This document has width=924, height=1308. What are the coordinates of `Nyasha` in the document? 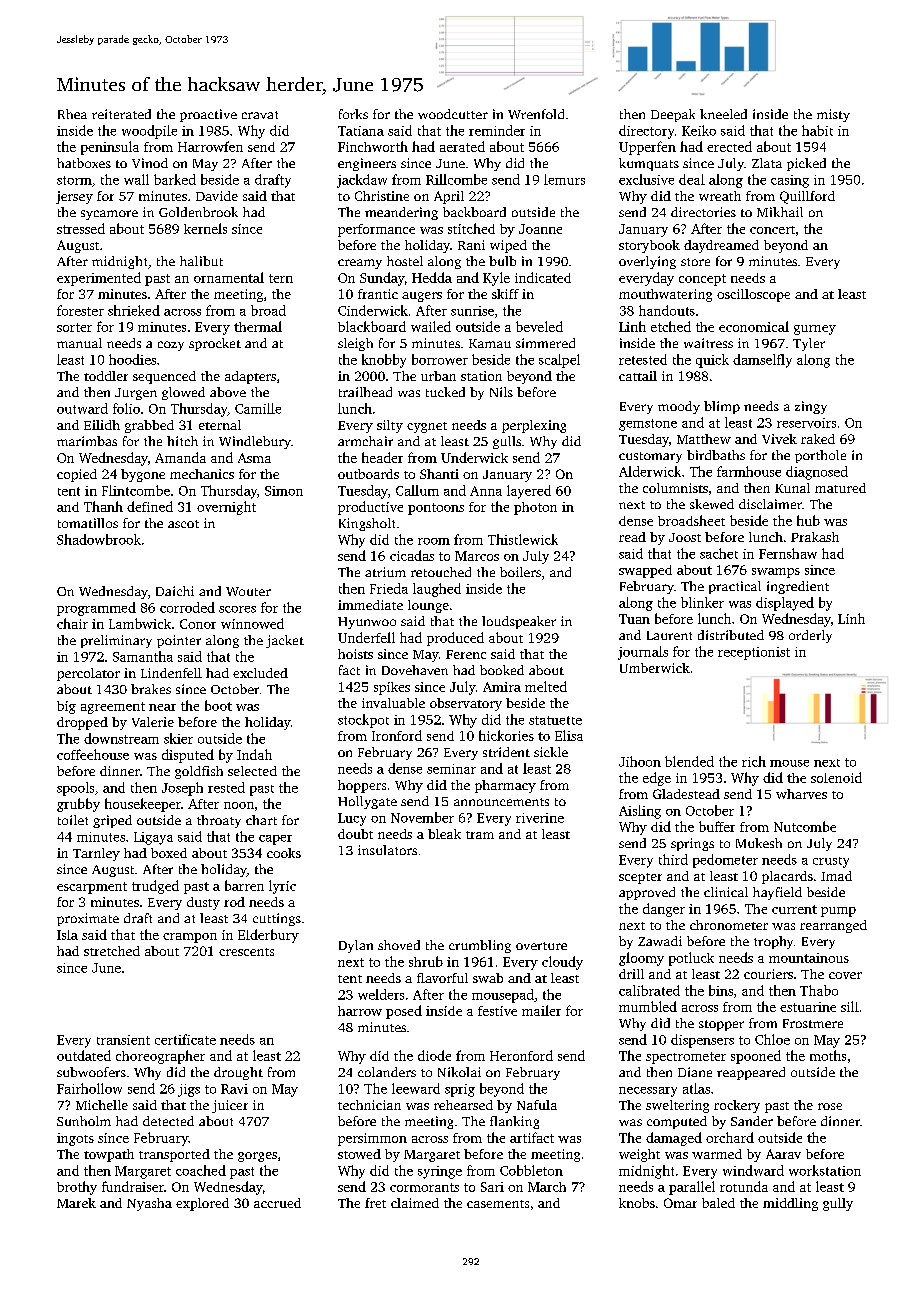 It's located at (149, 1204).
